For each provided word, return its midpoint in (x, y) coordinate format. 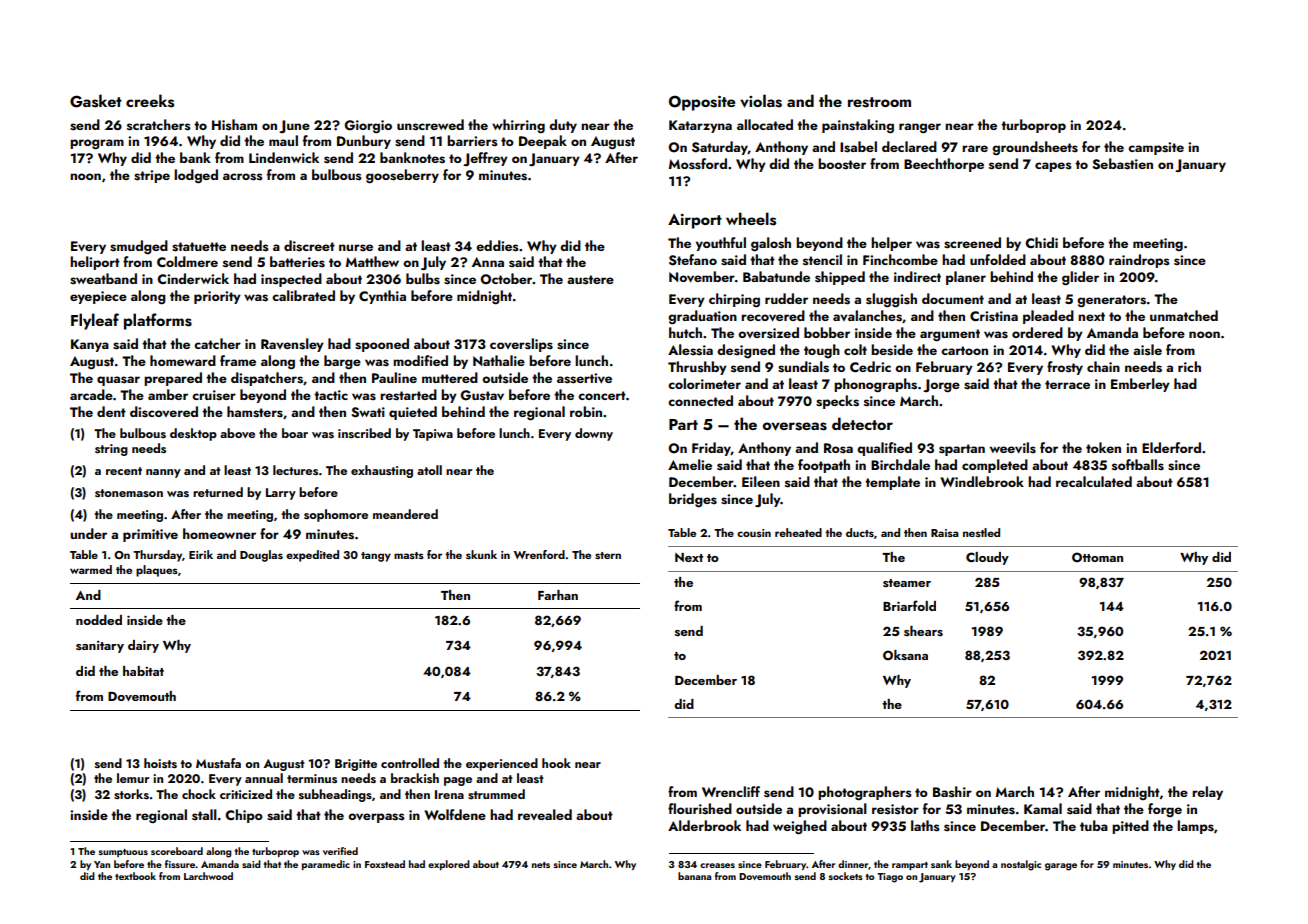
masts (409, 555)
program (97, 144)
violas (761, 101)
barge (342, 362)
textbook (135, 876)
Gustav (482, 395)
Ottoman (1097, 557)
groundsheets (1035, 148)
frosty (1065, 368)
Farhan (558, 595)
